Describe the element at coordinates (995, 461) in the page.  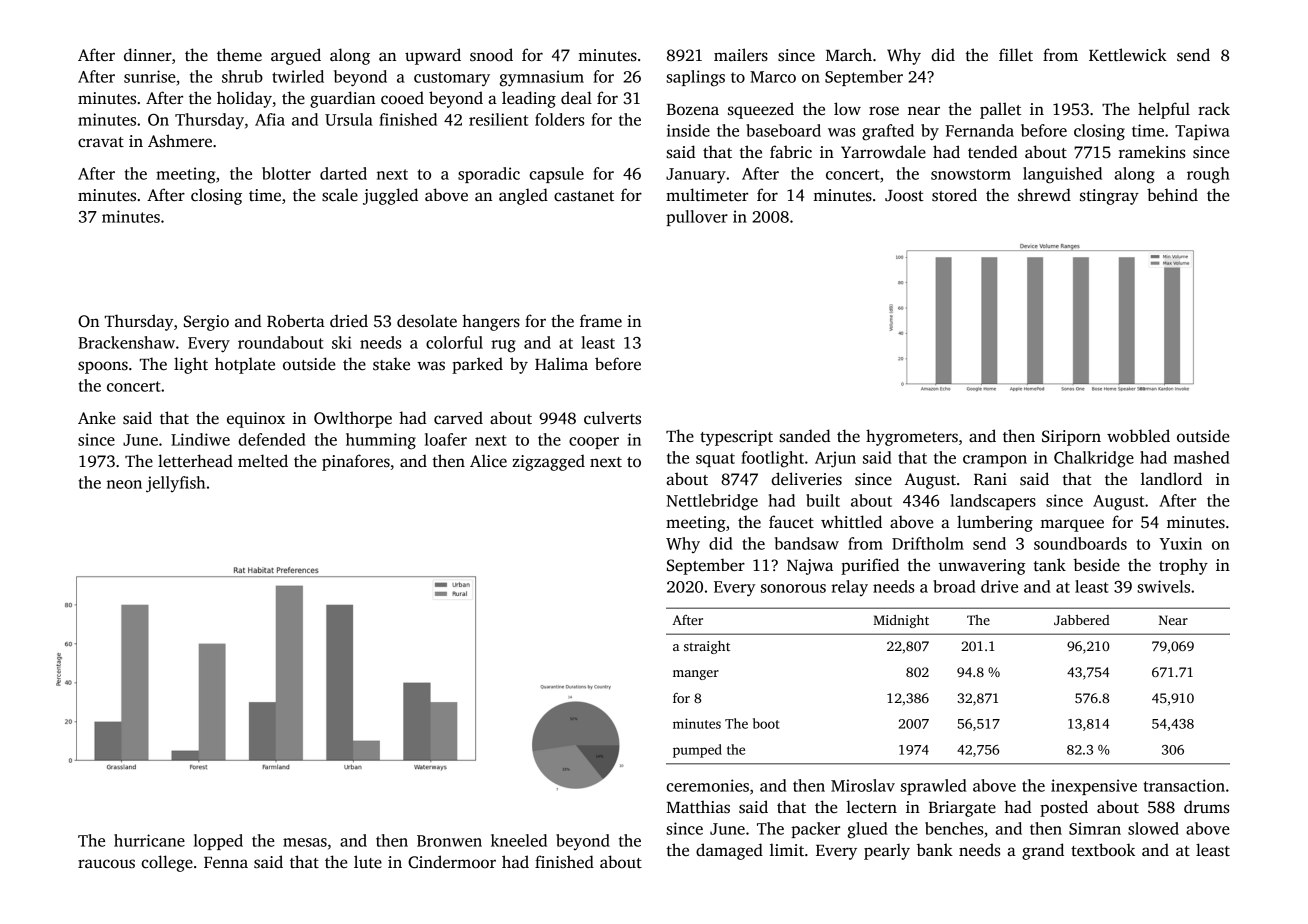
I see `crampon` at that location.
